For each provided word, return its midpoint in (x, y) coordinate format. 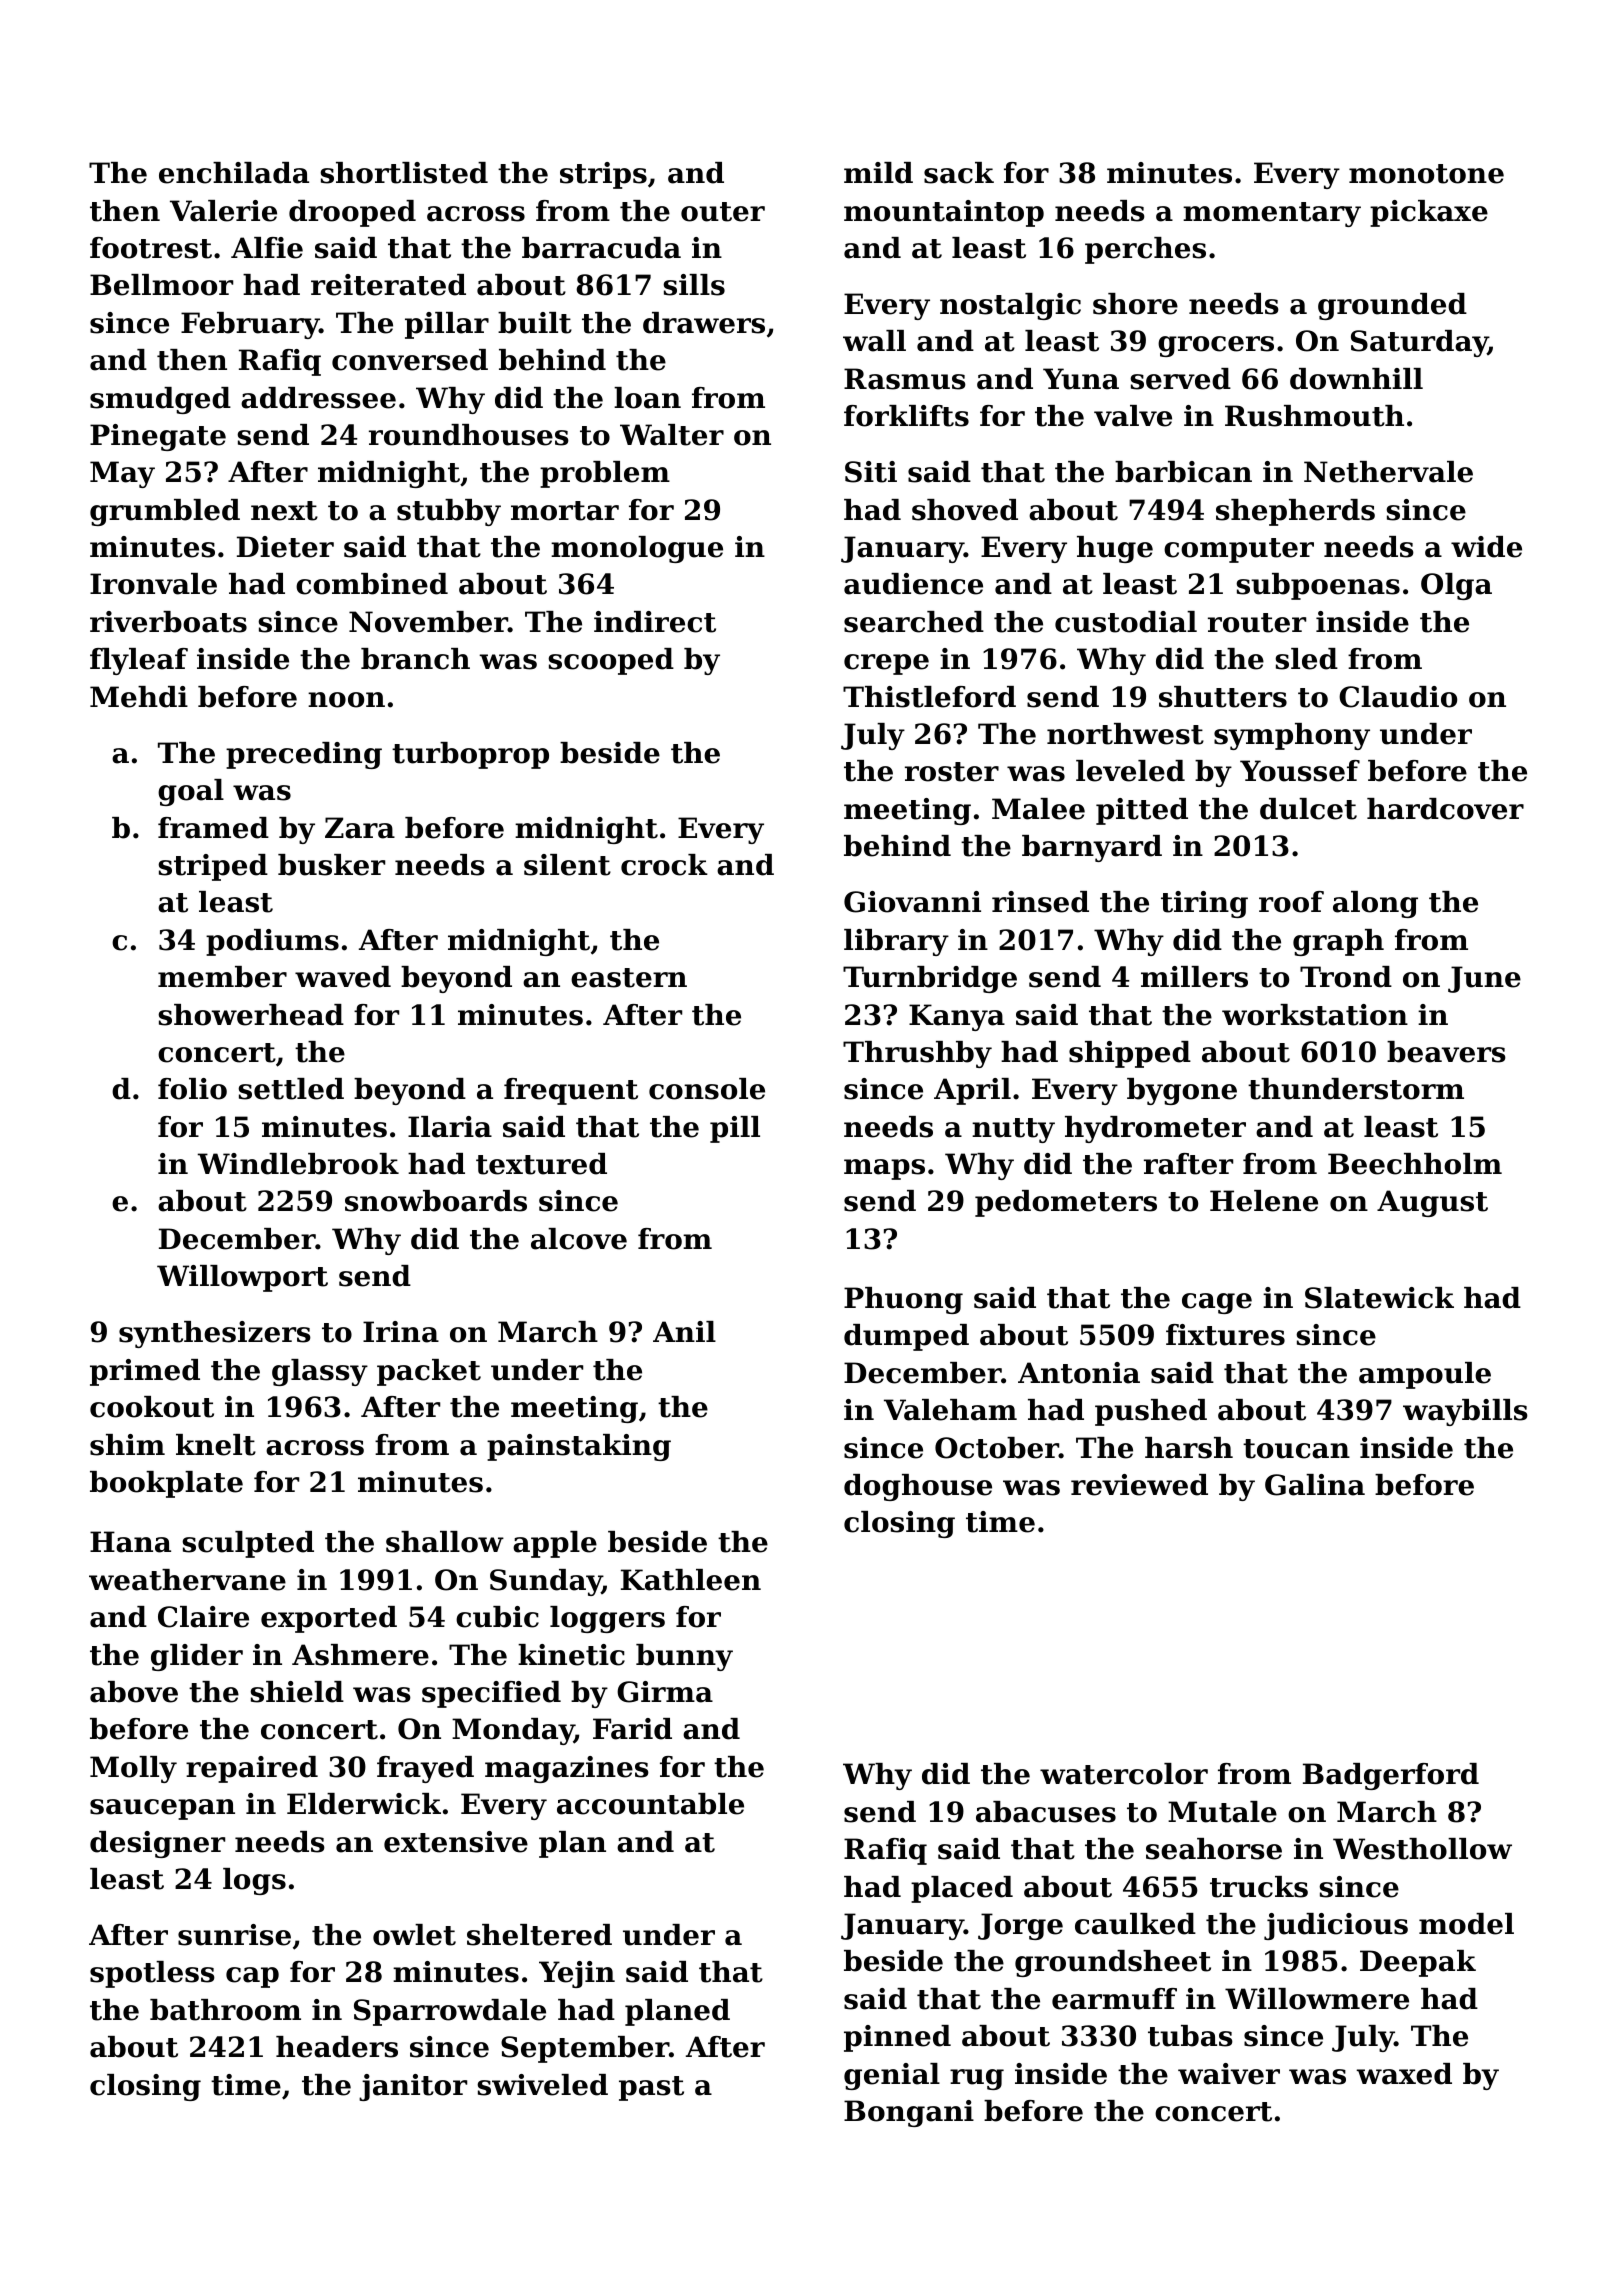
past (651, 2088)
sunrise (234, 1935)
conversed (410, 360)
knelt (216, 1445)
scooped (611, 661)
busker (331, 865)
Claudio (1398, 697)
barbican (1183, 472)
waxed (1404, 2074)
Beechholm (1415, 1164)
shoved (965, 510)
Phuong (903, 1300)
